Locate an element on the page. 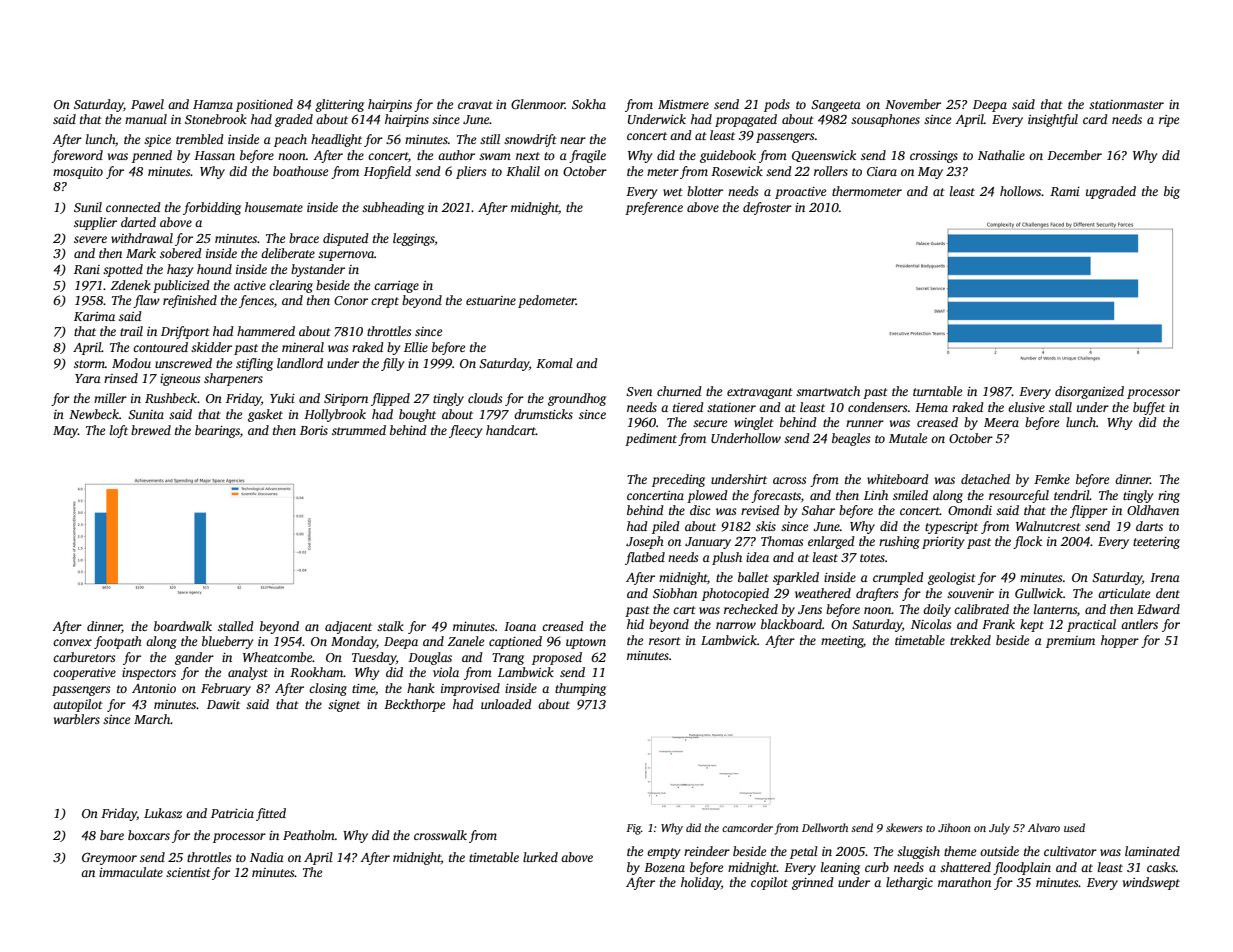 The width and height of the image is (1233, 952). rollers is located at coordinates (831, 171).
